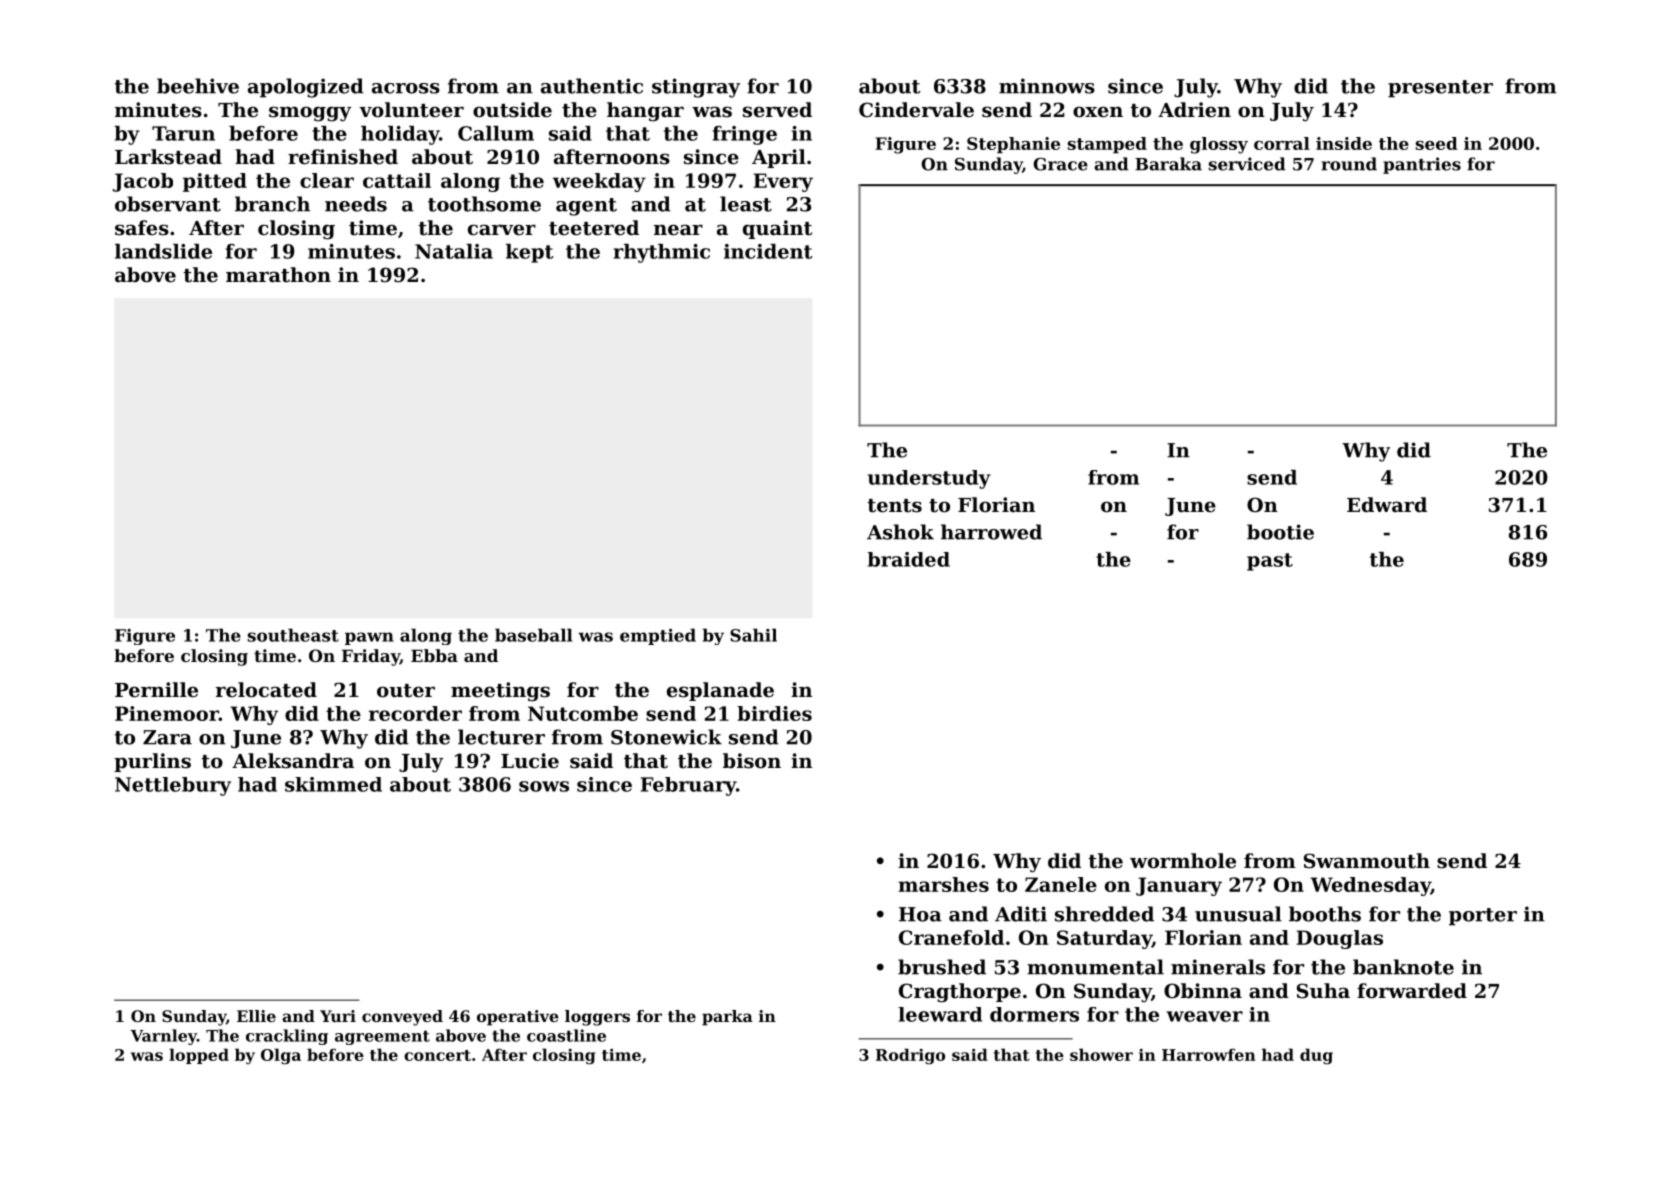  I want to click on round, so click(1349, 164).
